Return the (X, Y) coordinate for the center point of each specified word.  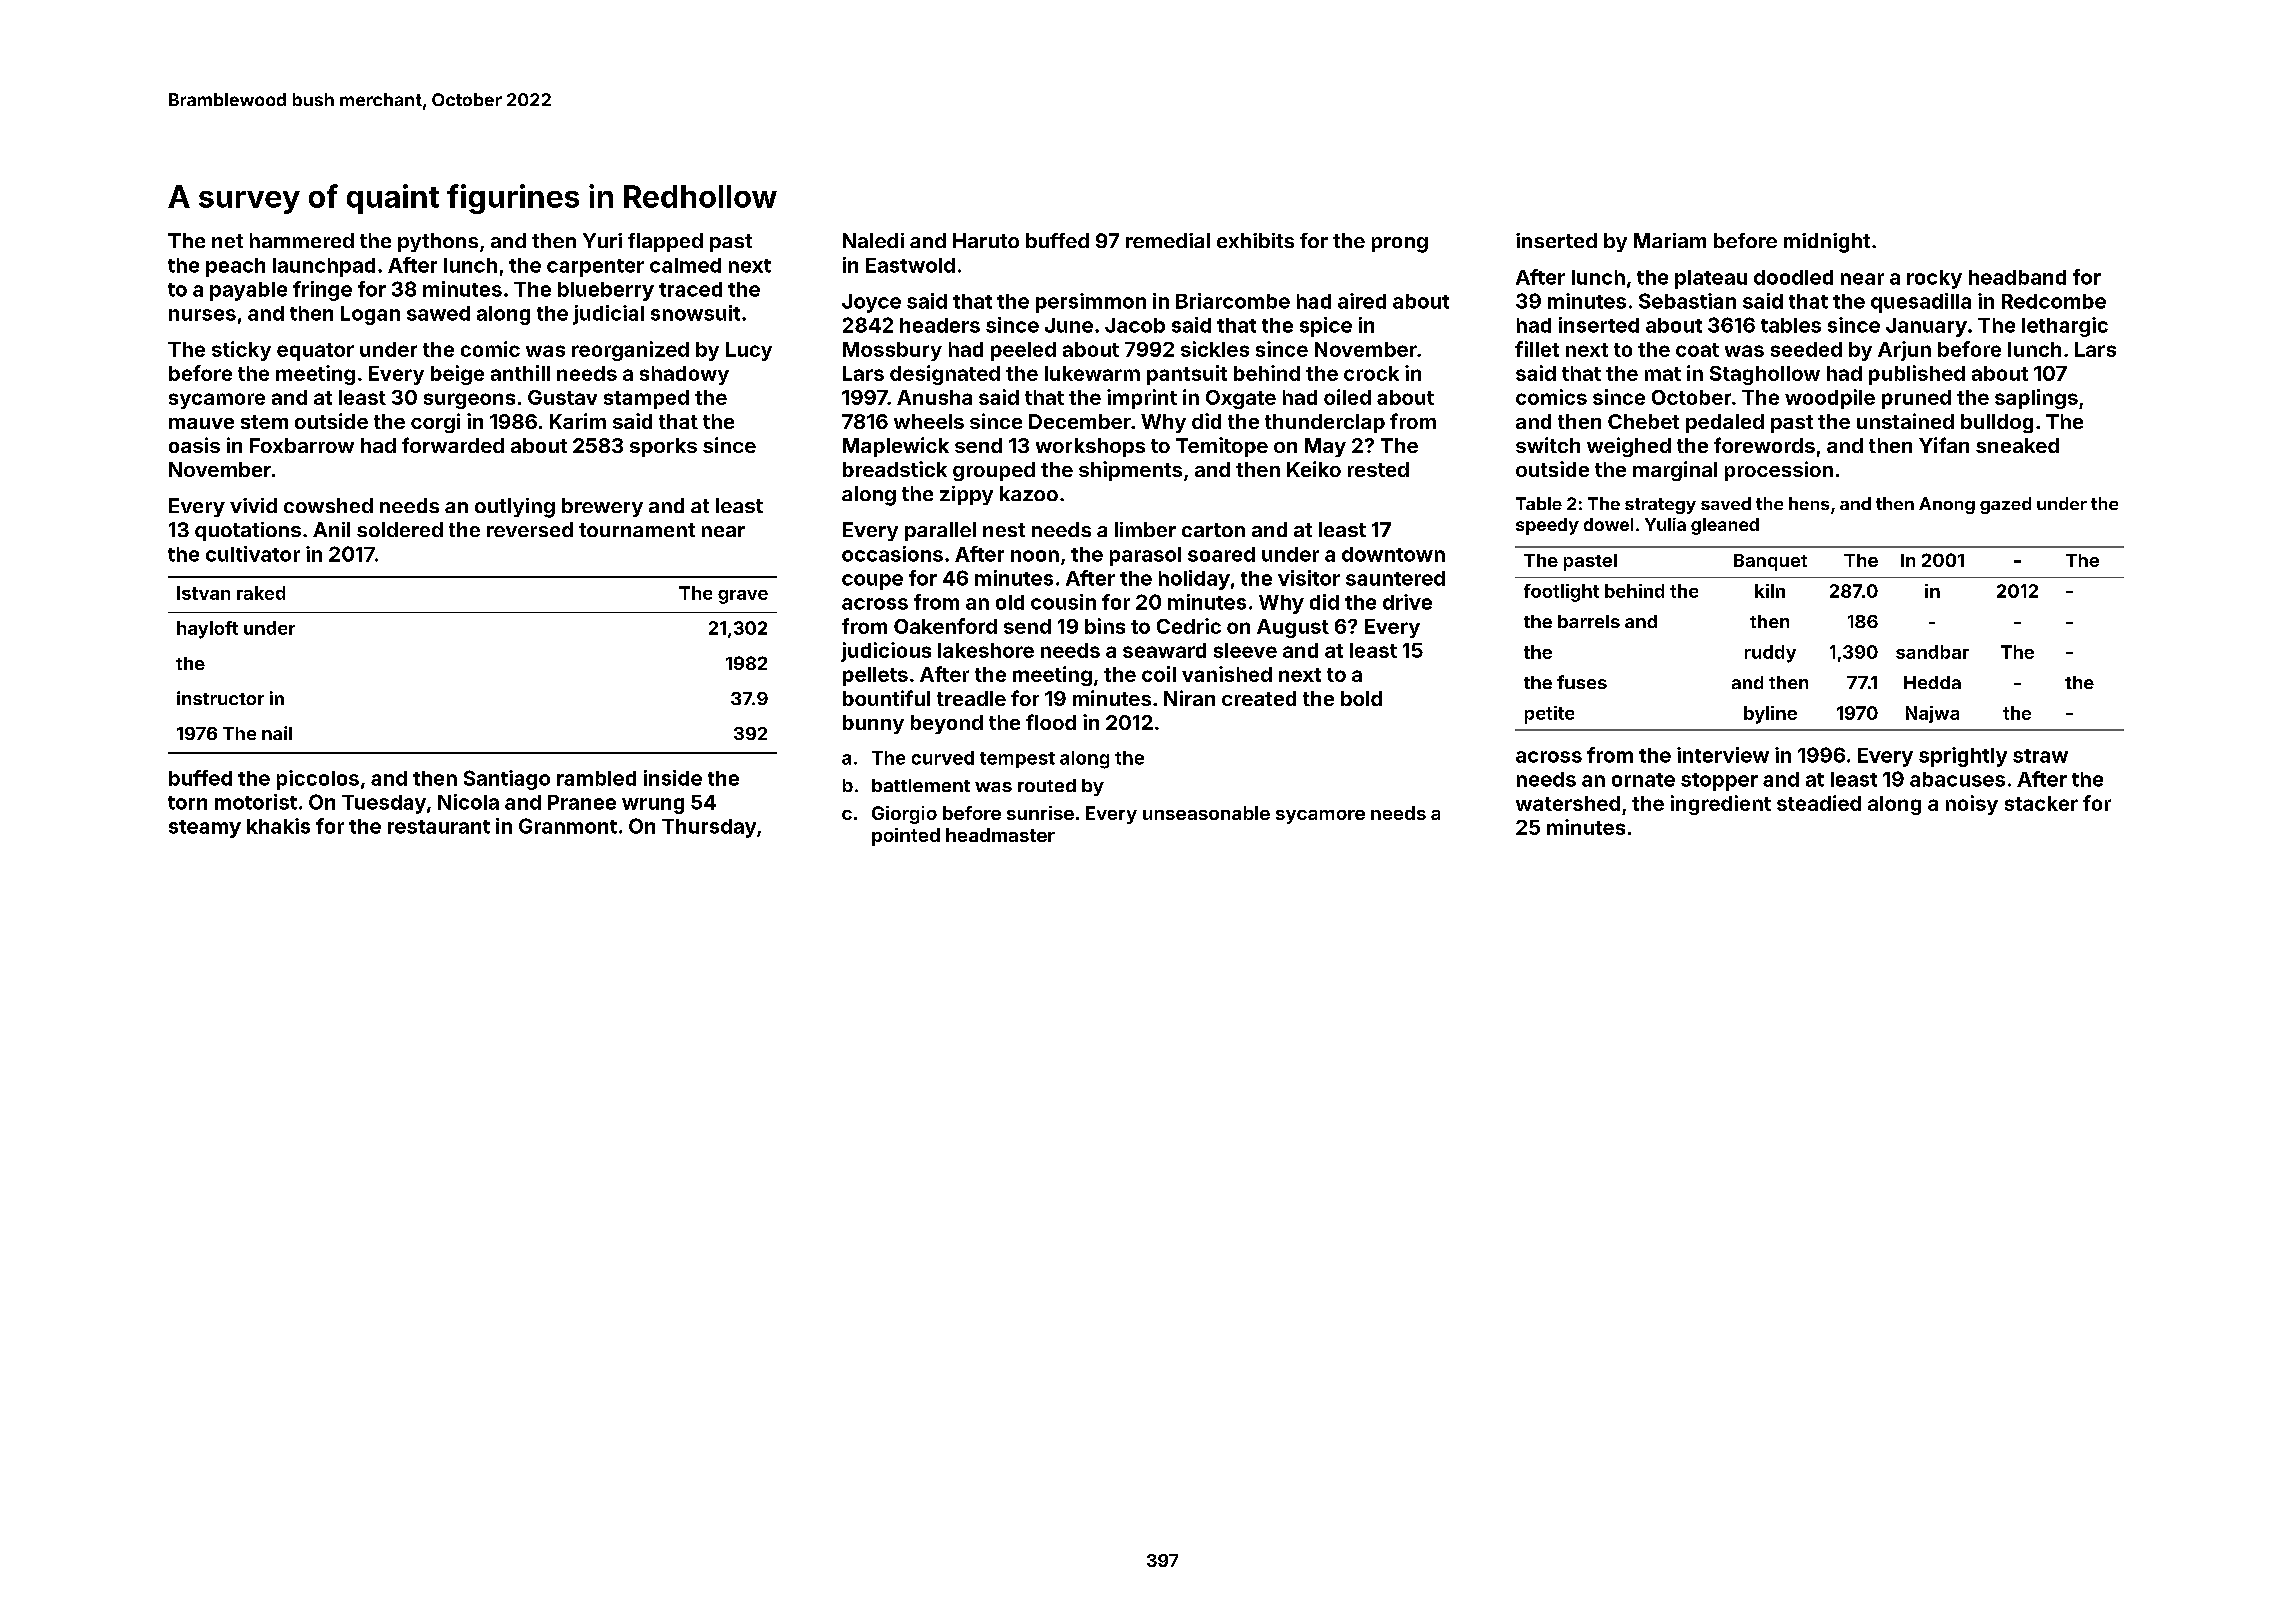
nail (277, 733)
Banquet (1770, 562)
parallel (940, 531)
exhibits (1255, 240)
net (227, 241)
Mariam (1670, 240)
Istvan (203, 593)
